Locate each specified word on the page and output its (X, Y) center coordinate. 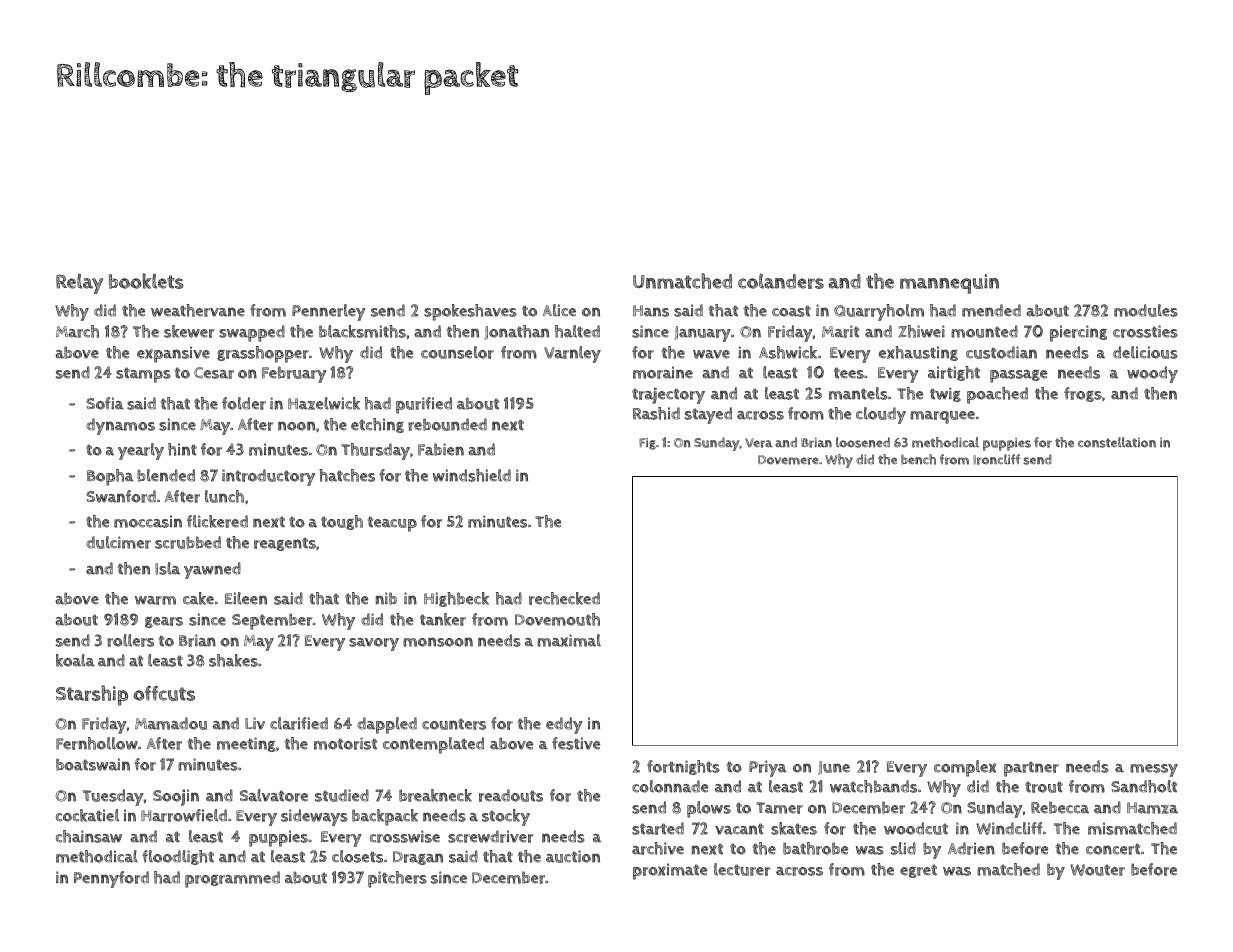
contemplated (433, 745)
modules (1146, 310)
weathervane (198, 310)
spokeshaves (470, 312)
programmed (232, 879)
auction (573, 856)
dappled (387, 725)
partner (1031, 769)
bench (918, 459)
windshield (472, 475)
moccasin (148, 521)
